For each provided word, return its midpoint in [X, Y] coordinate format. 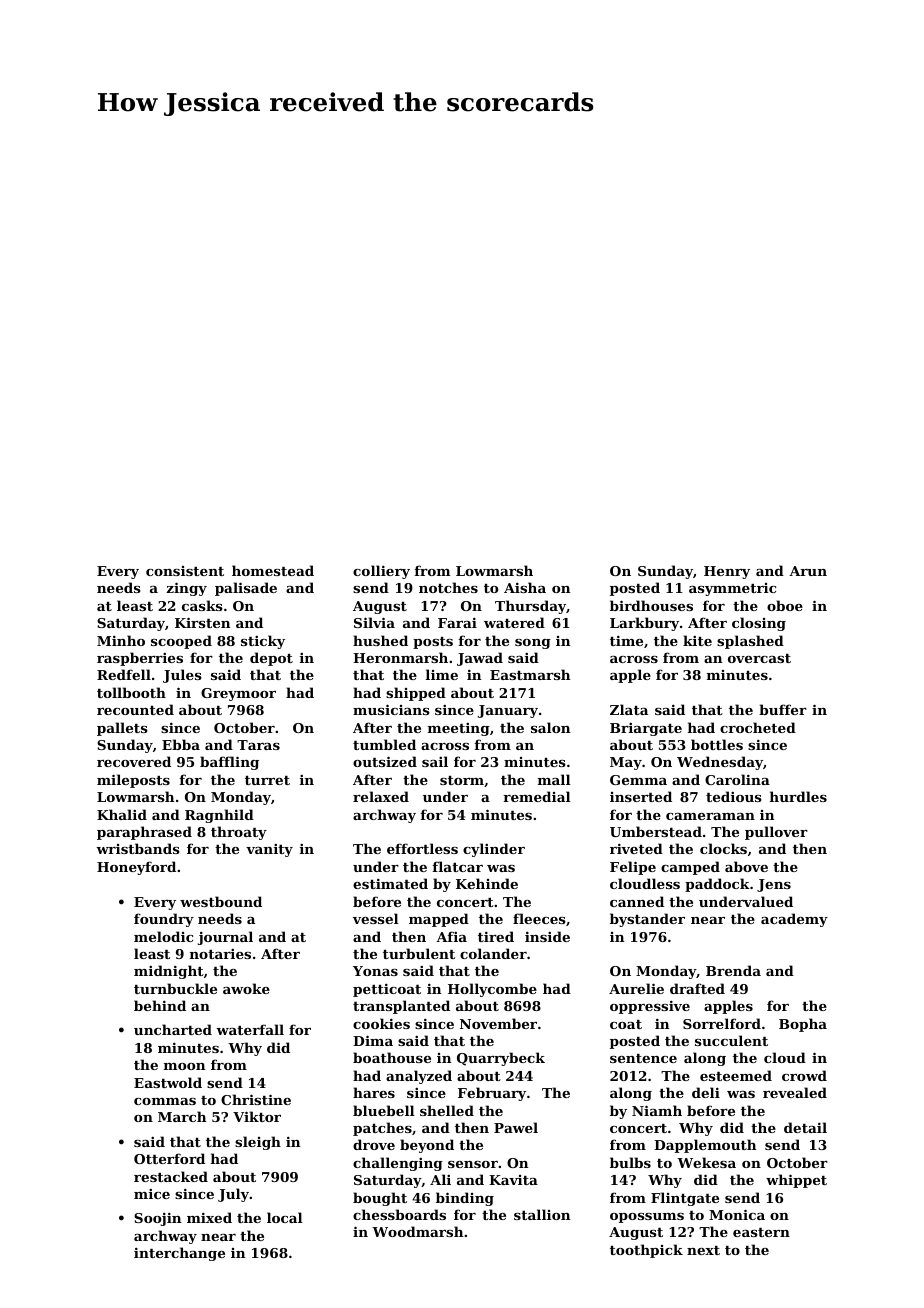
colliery [381, 572]
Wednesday [720, 763]
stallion [542, 1214]
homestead [273, 570]
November [498, 1023]
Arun [808, 571]
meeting [459, 729]
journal [225, 938]
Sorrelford [722, 1023]
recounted [135, 709]
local [284, 1217]
